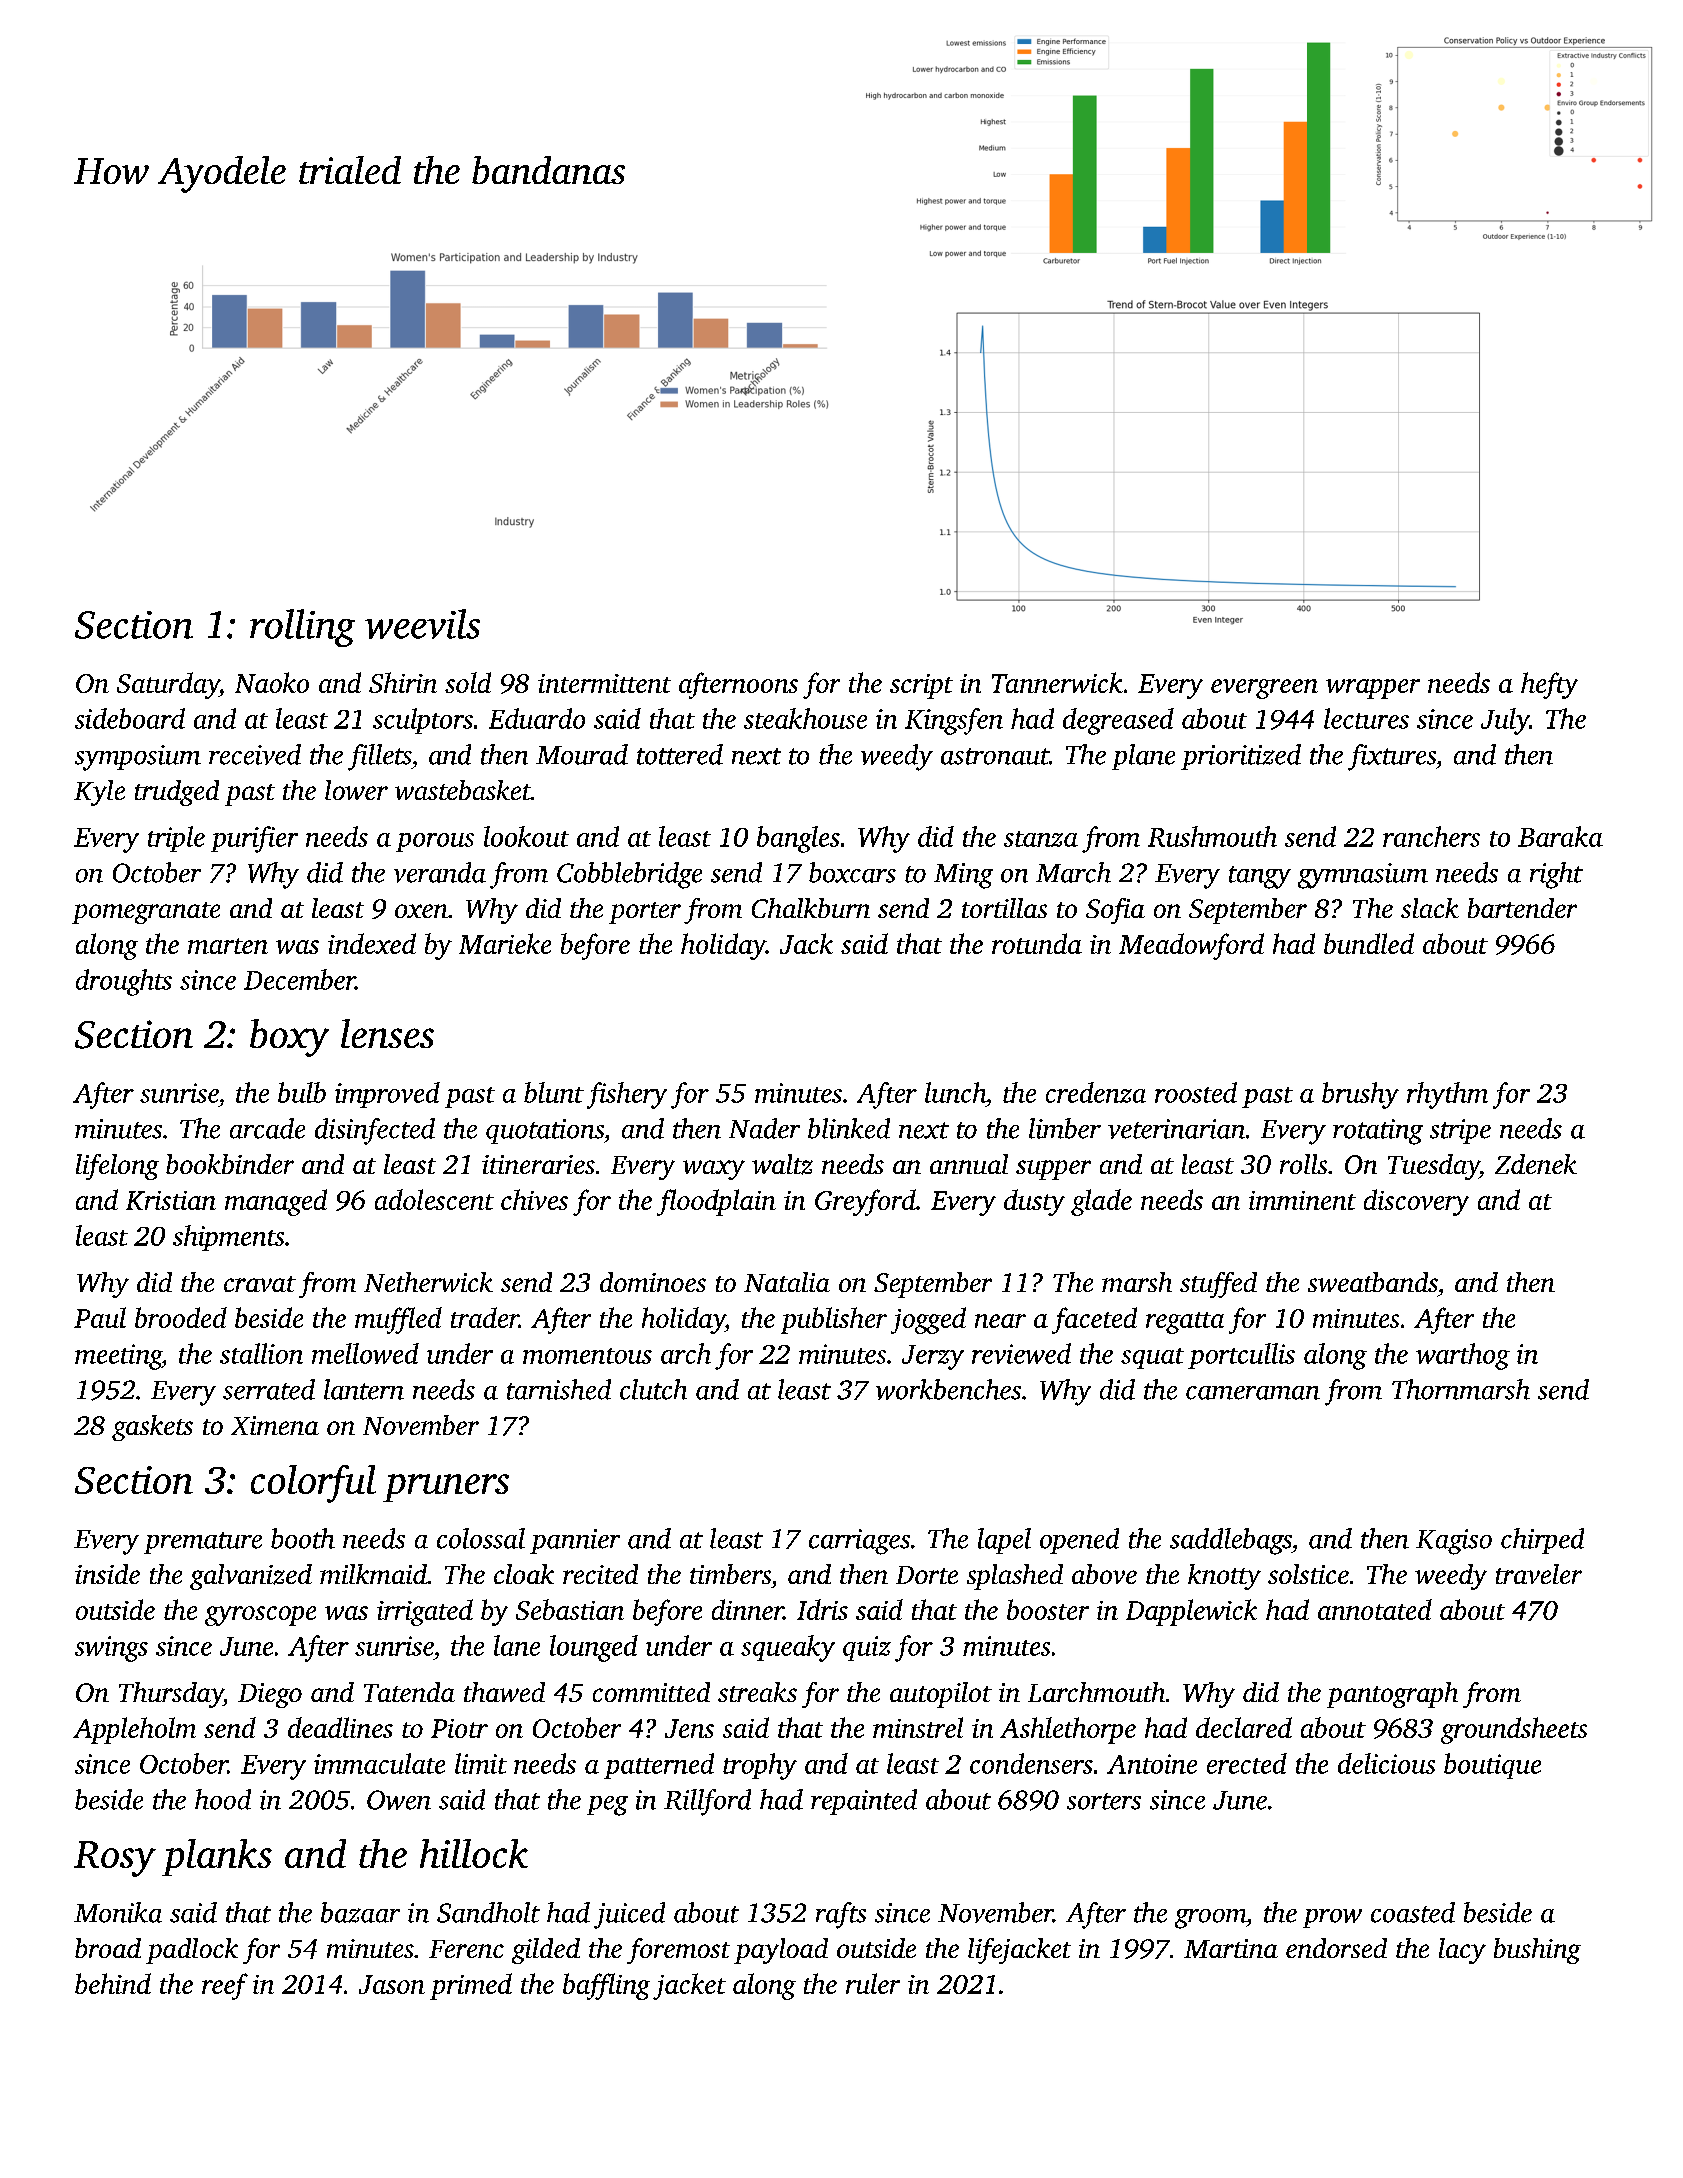  Describe the element at coordinates (254, 839) in the image. I see `purifier` at that location.
